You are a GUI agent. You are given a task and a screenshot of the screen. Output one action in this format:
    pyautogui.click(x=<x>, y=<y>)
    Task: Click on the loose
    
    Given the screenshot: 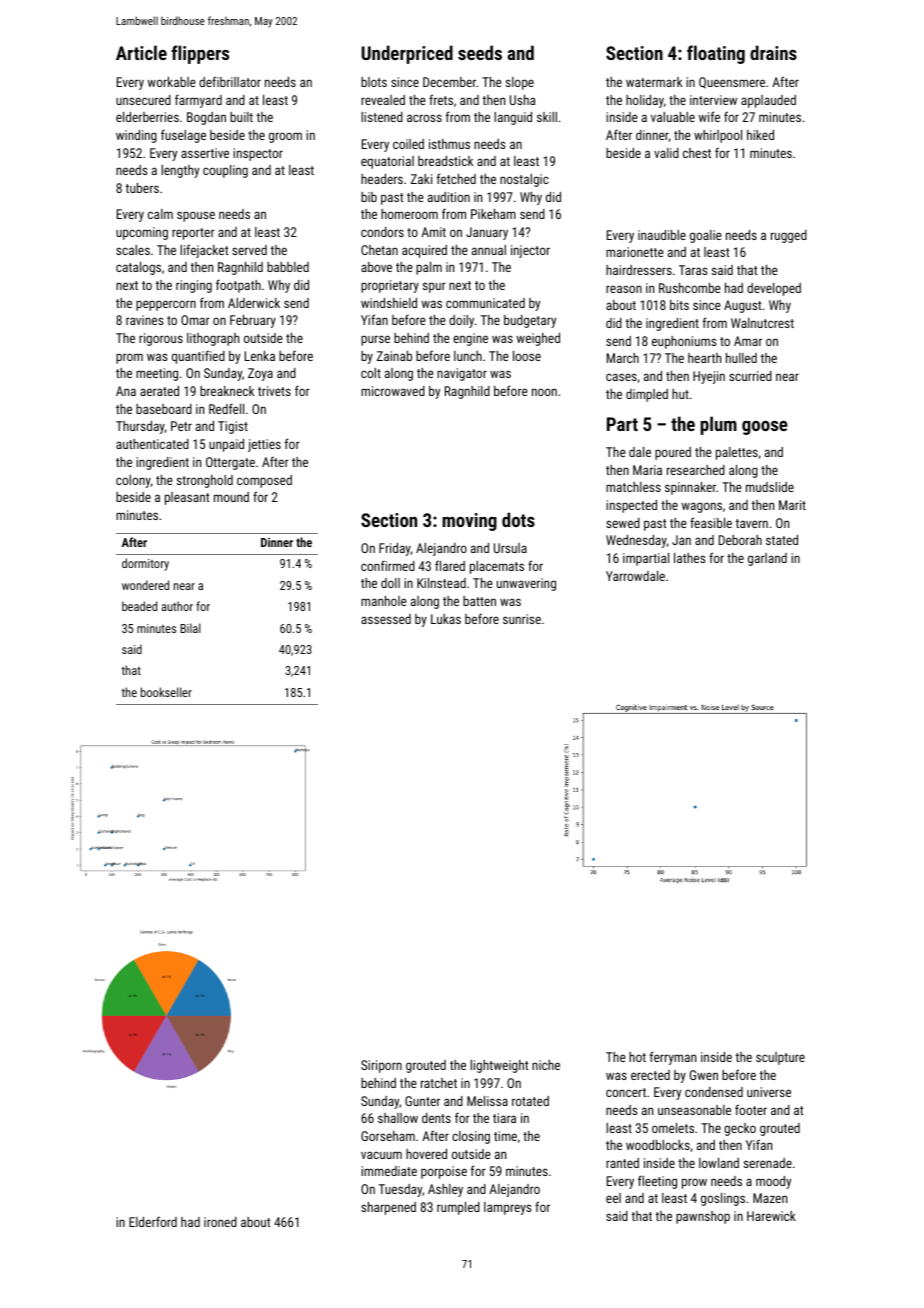 What is the action you would take?
    pyautogui.click(x=527, y=356)
